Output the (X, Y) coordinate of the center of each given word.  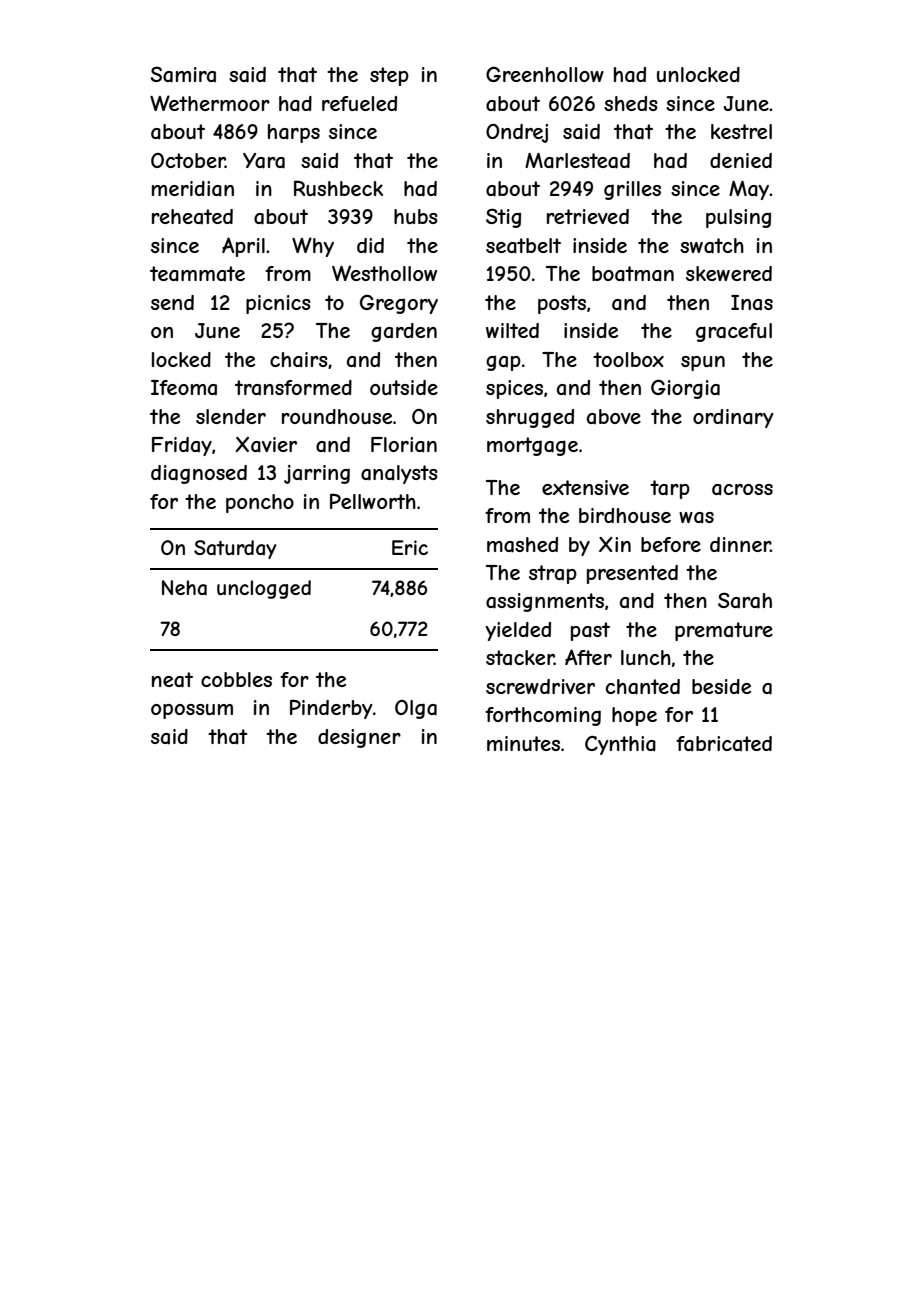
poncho (260, 503)
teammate (197, 274)
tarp (670, 489)
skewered (729, 273)
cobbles (236, 679)
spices (514, 389)
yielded (518, 631)
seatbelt (523, 245)
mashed (522, 545)
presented (632, 574)
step (389, 76)
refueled (359, 103)
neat (172, 680)
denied (741, 160)
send (172, 302)
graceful (734, 332)
